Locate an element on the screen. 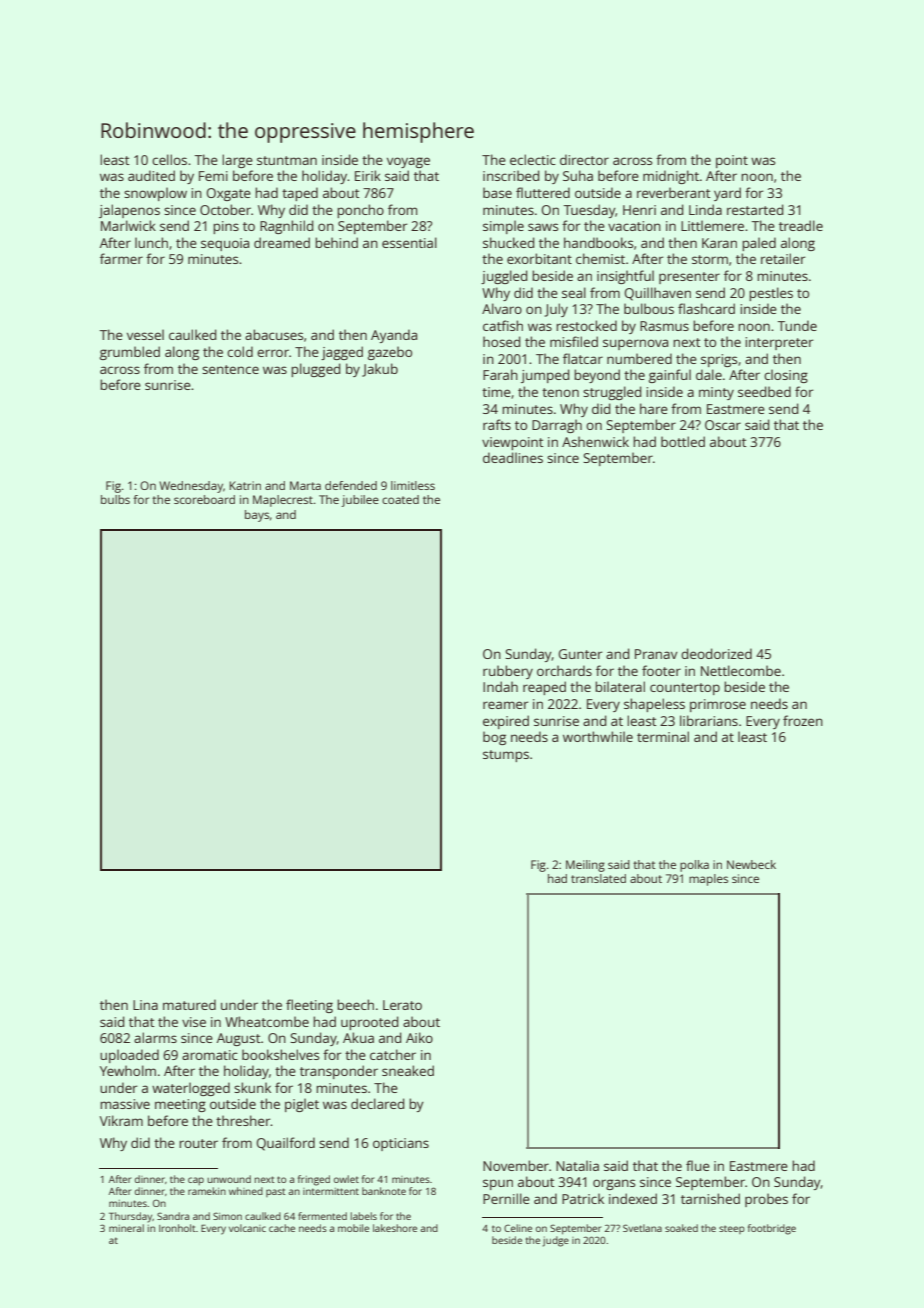 The width and height of the screenshot is (924, 1308). frozen is located at coordinates (803, 720).
